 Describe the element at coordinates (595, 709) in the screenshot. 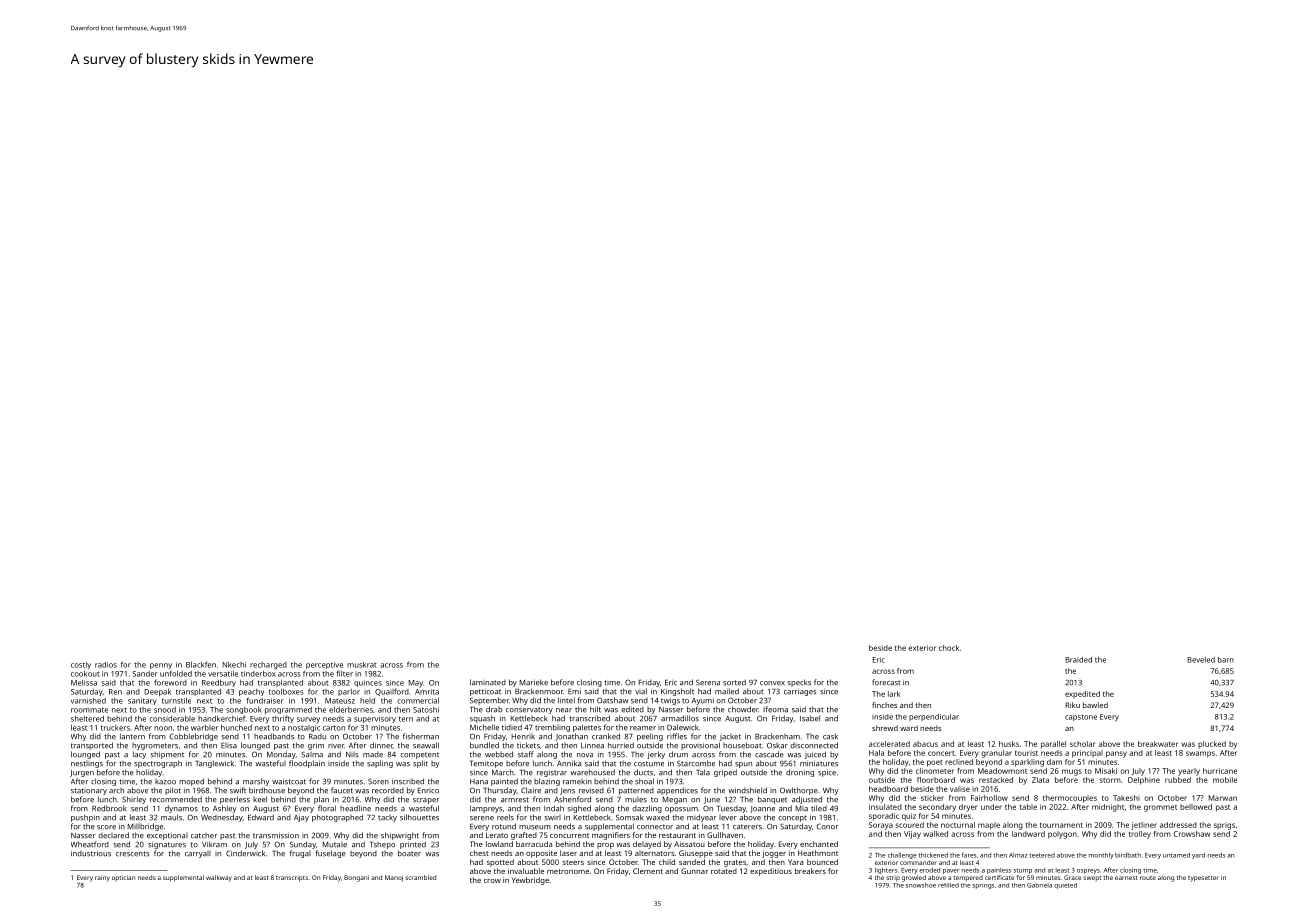

I see `hilt` at that location.
